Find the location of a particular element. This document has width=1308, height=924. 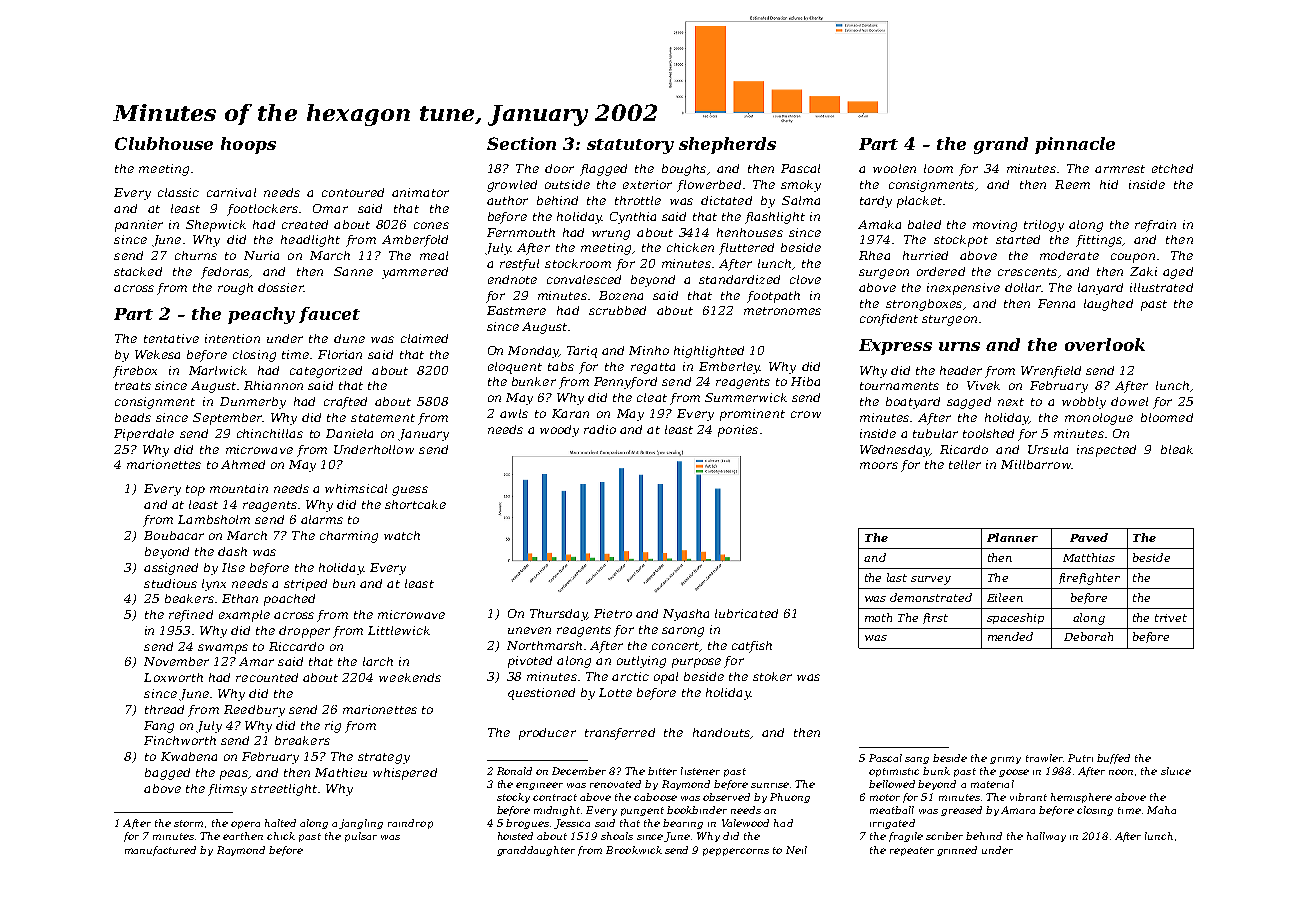

footlockers is located at coordinates (262, 210).
